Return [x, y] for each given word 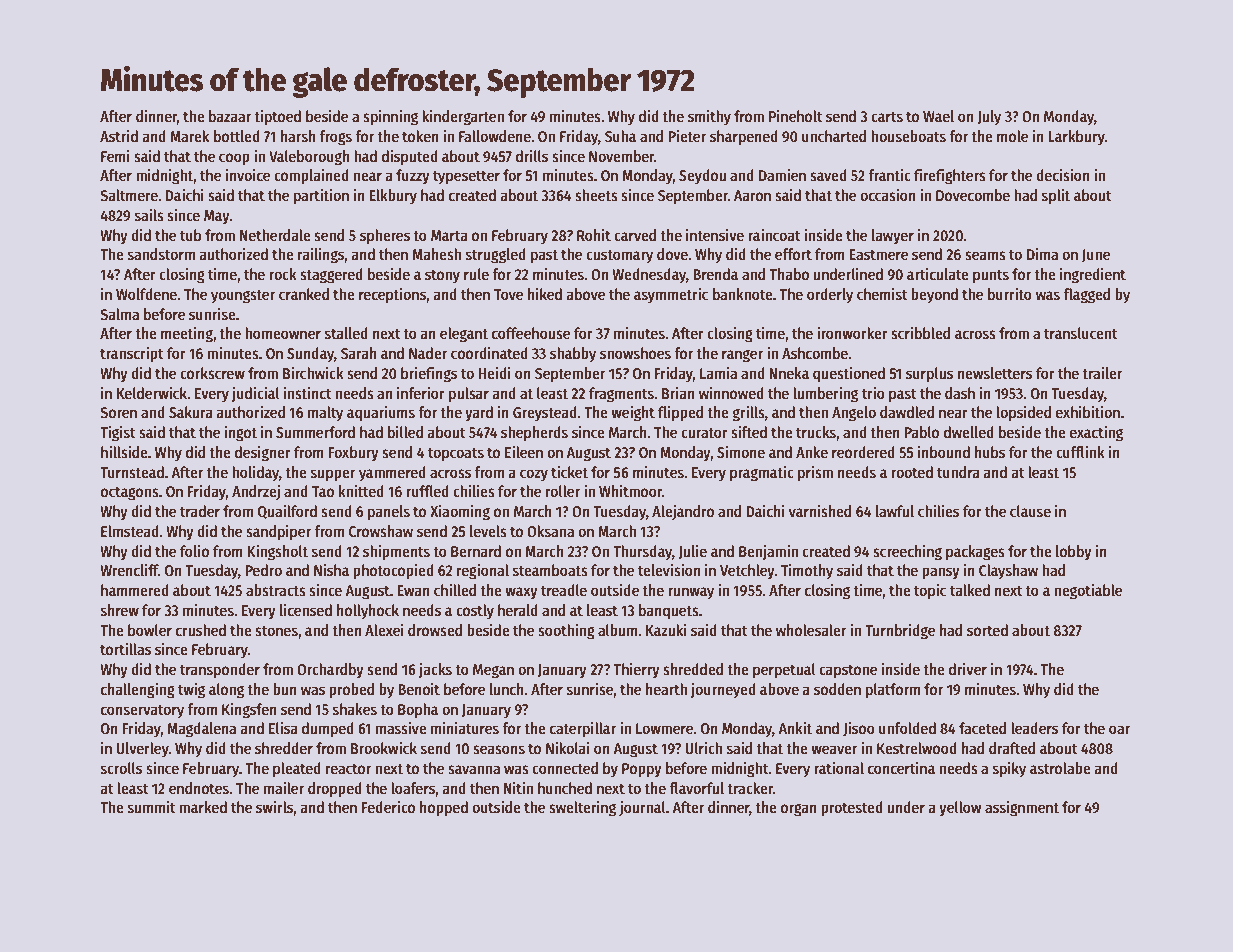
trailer [1102, 372]
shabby [573, 355]
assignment [1022, 808]
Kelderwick [152, 392]
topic [930, 591]
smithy [709, 117]
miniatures [465, 728]
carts [887, 117]
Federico [388, 806]
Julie [692, 552]
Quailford [287, 511]
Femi [115, 155]
